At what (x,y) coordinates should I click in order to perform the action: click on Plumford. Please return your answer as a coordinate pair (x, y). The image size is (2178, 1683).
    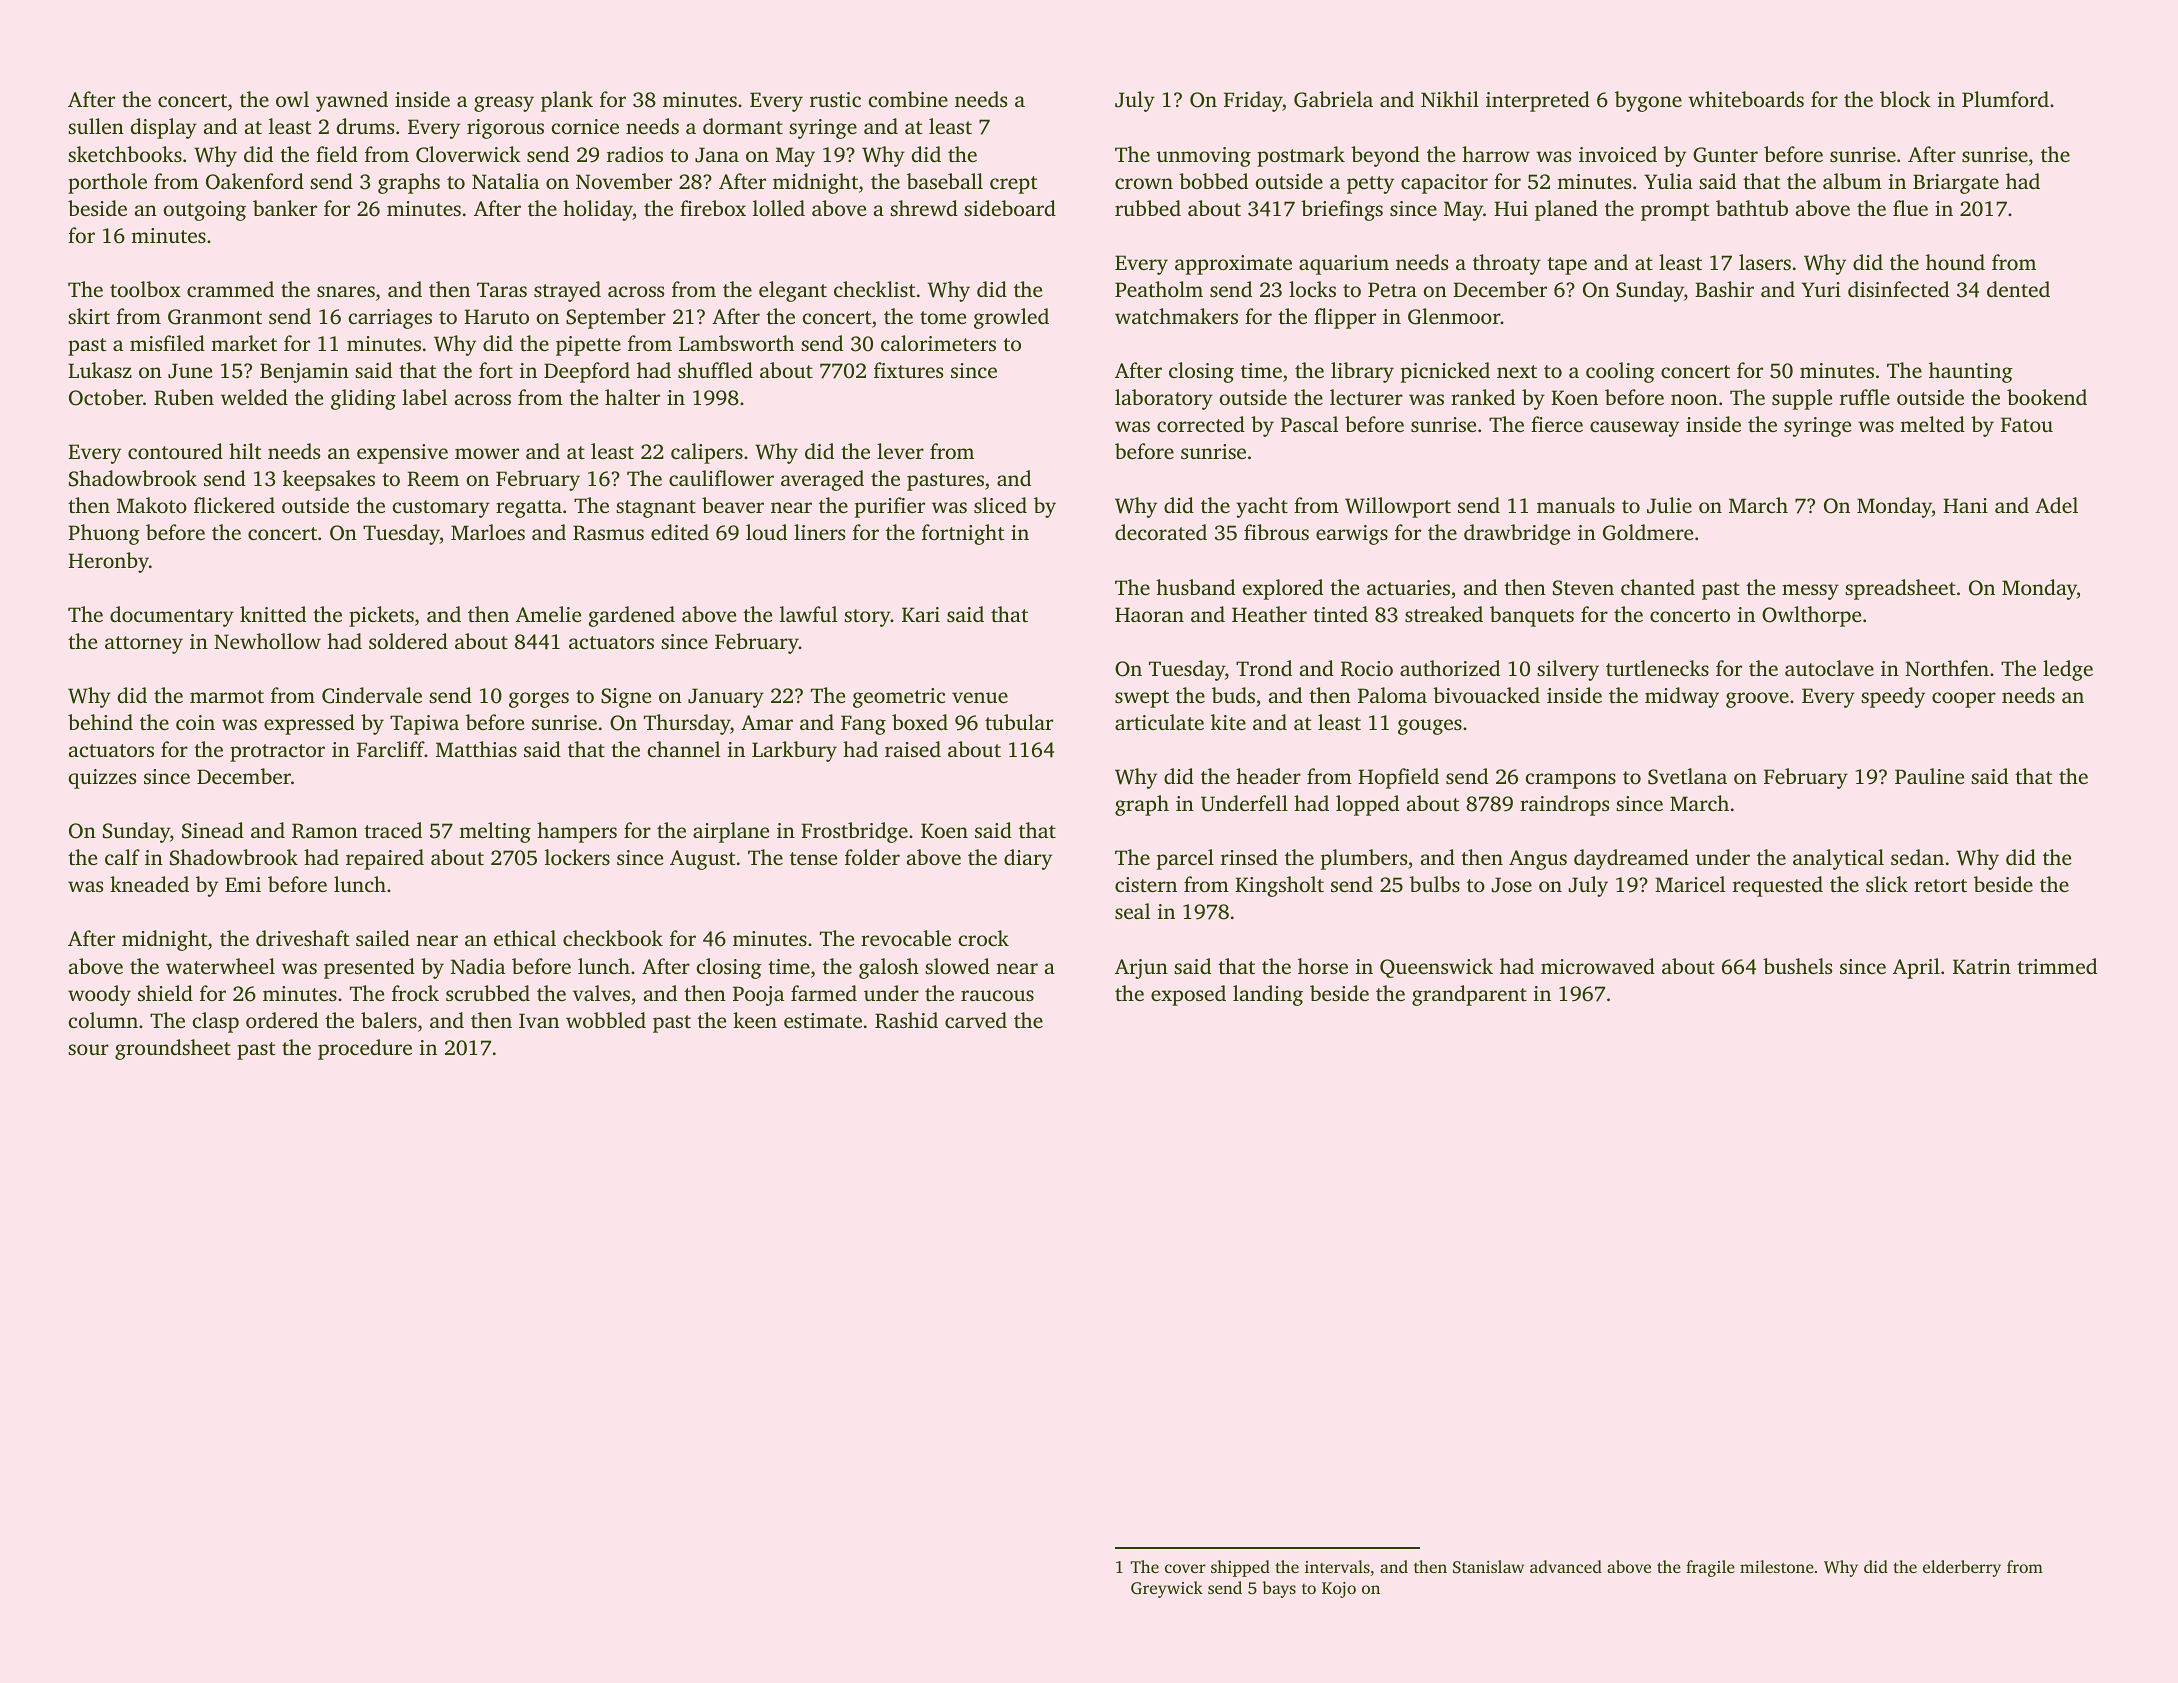
    Looking at the image, I should click on (2005, 99).
